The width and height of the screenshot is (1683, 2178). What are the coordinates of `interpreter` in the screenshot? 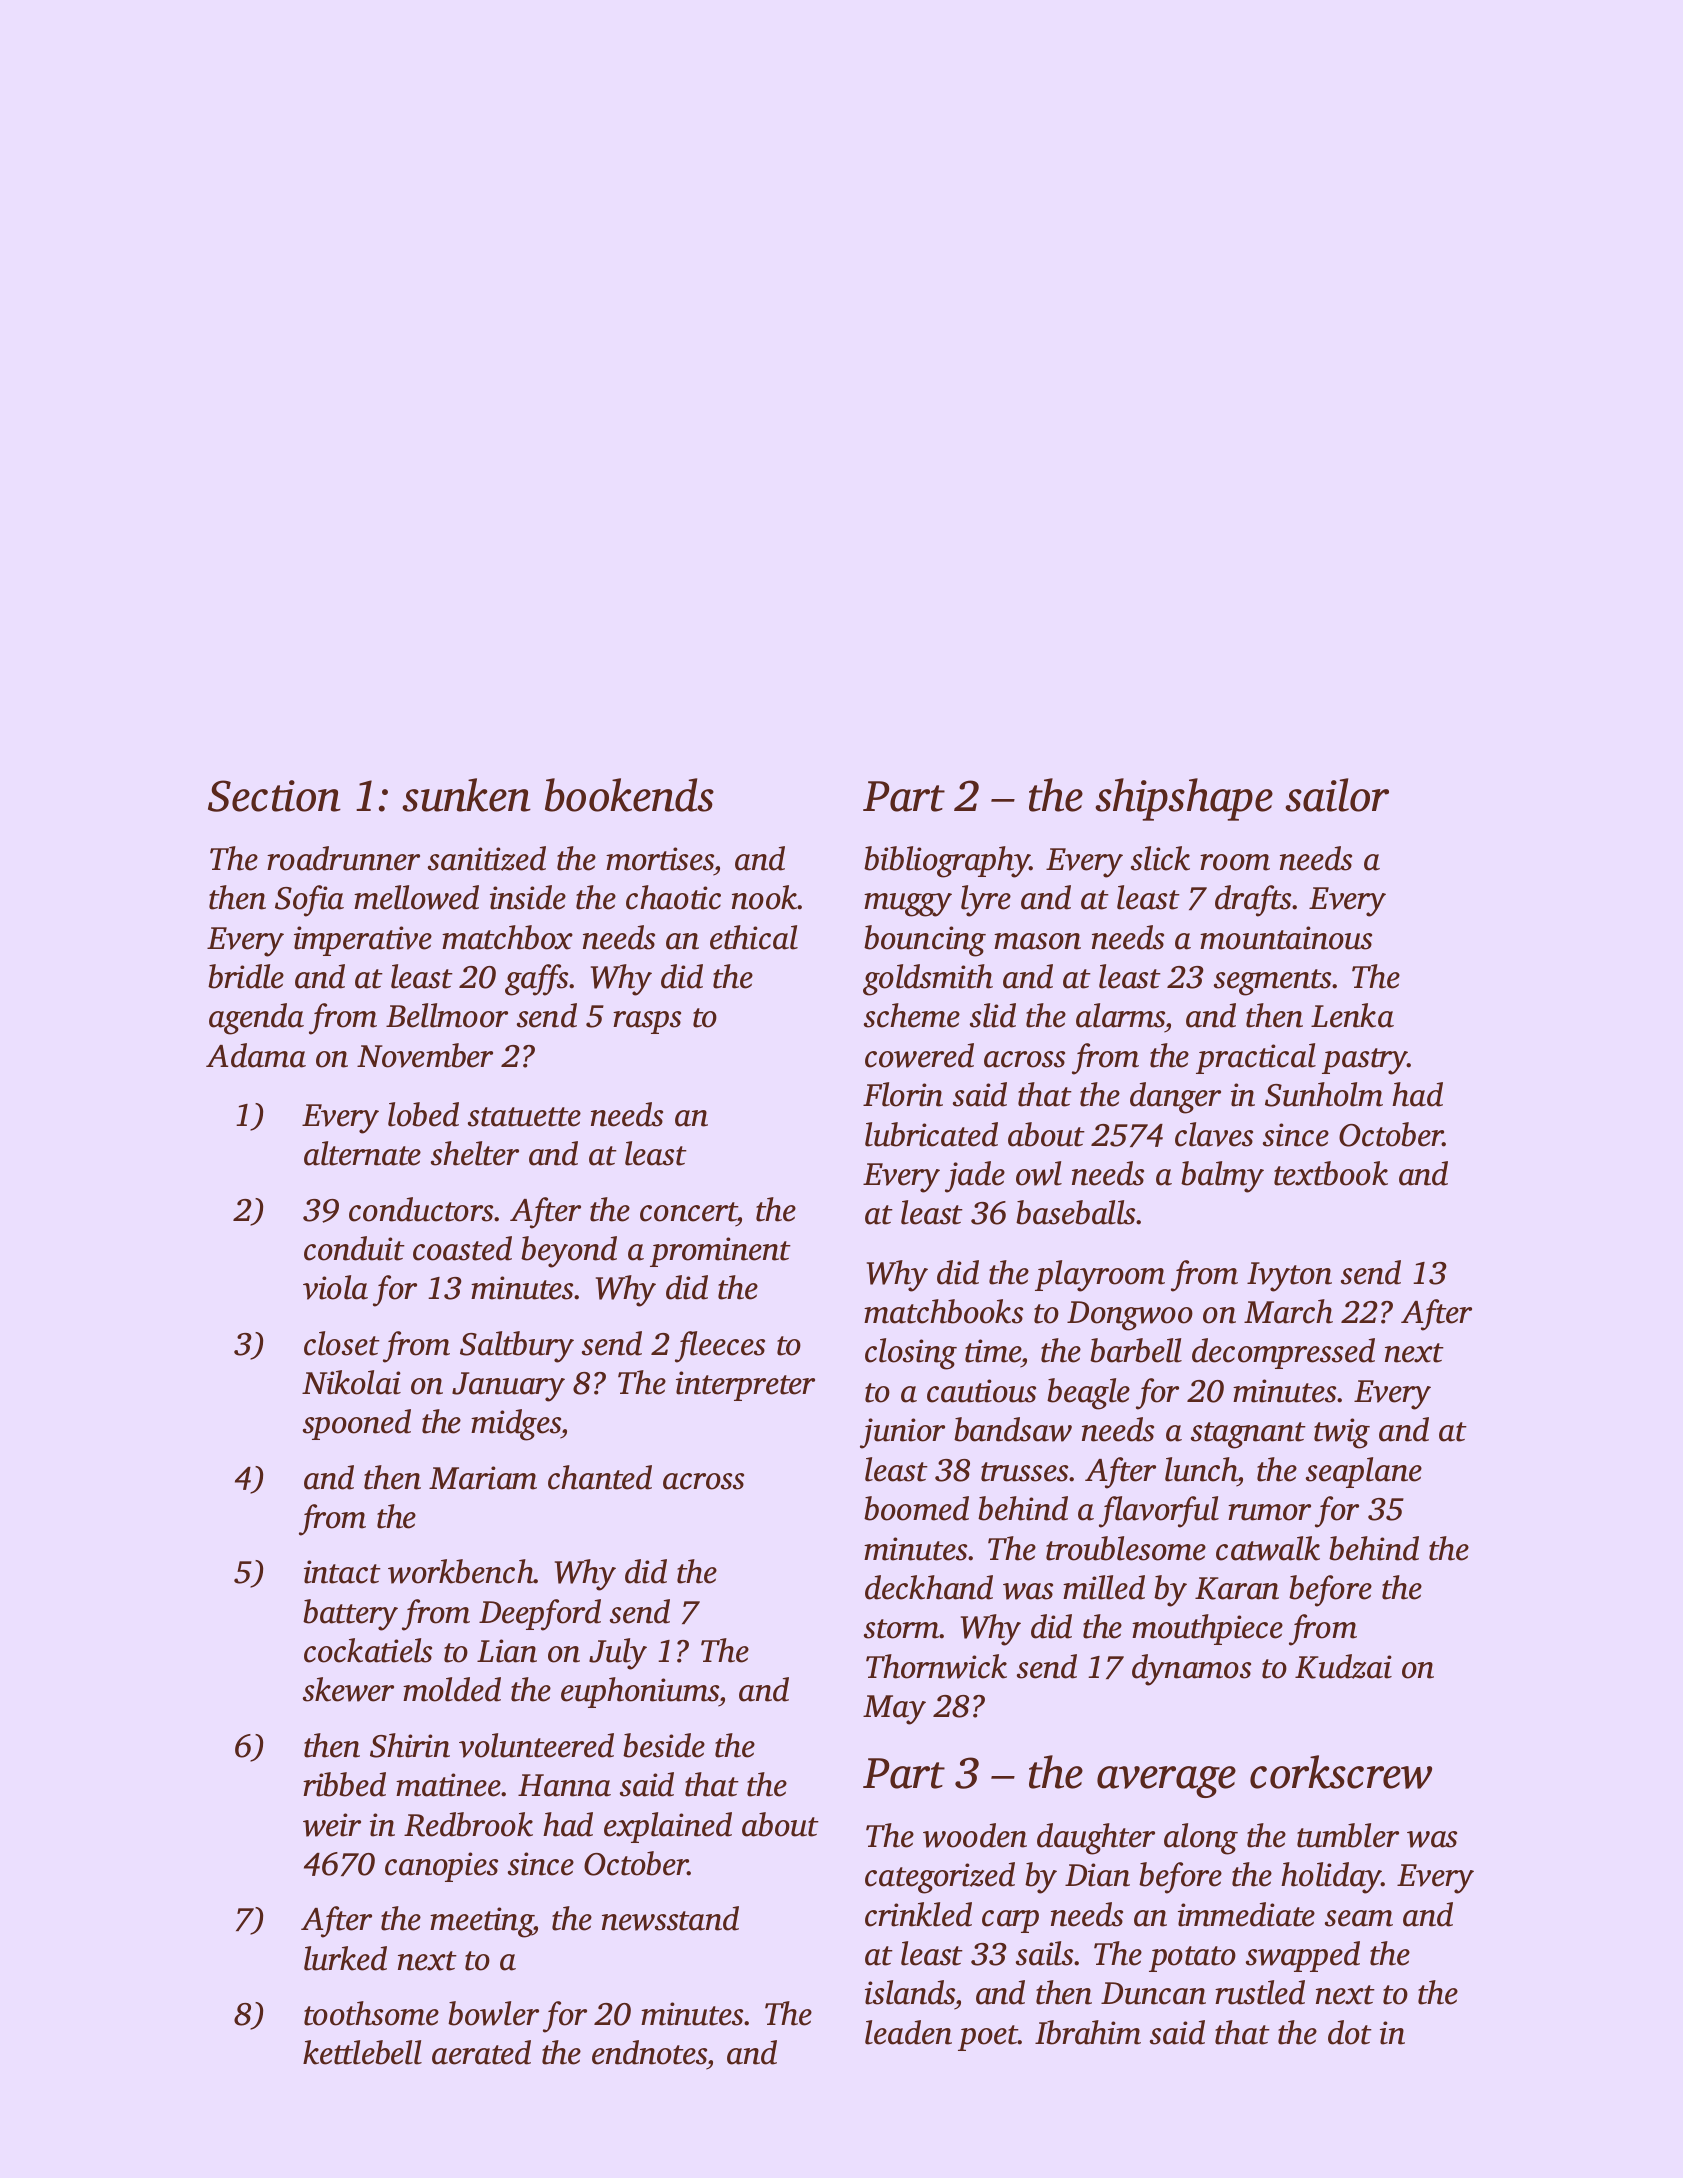 It's located at (745, 1386).
